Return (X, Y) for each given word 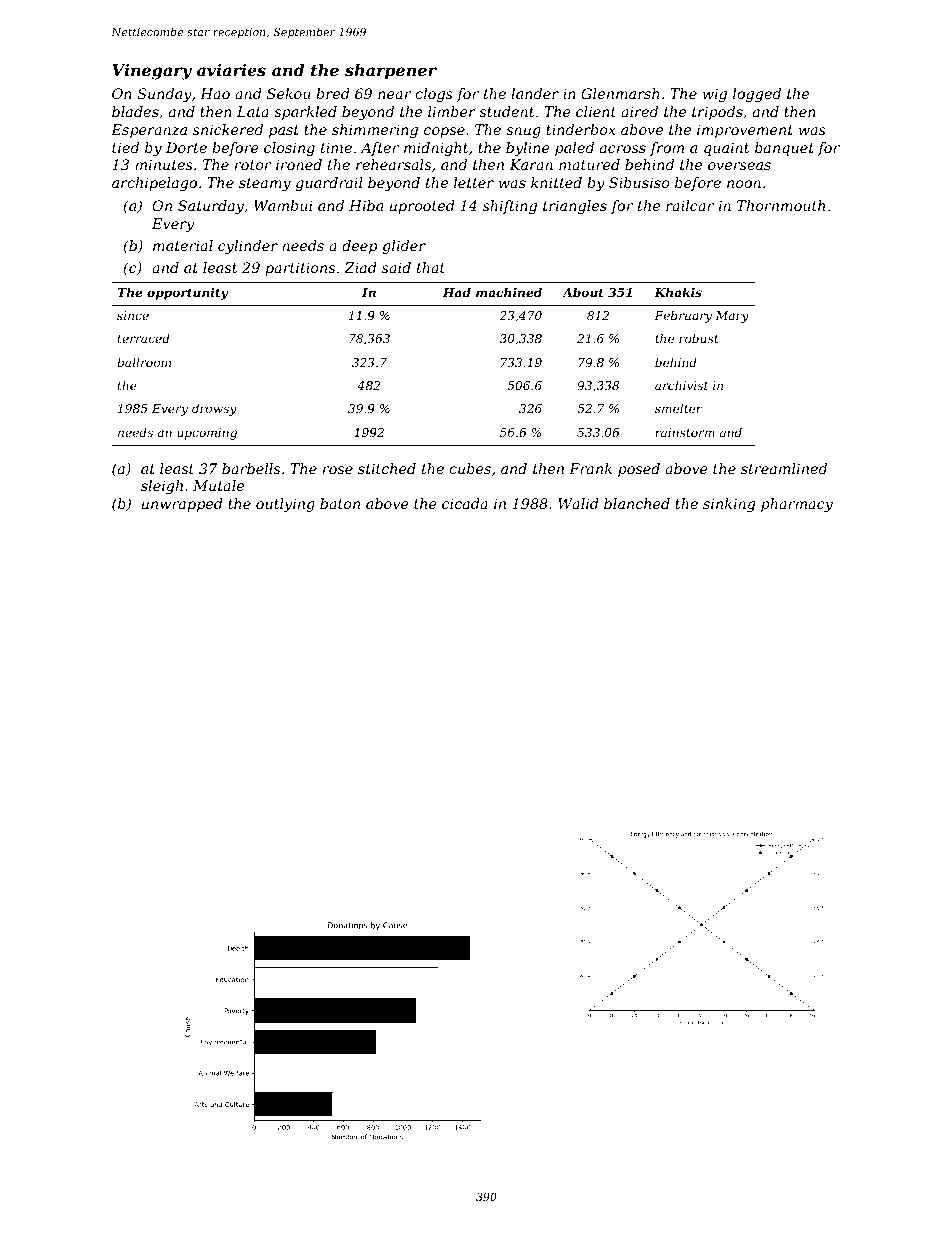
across (623, 149)
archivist (681, 385)
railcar (690, 205)
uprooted (422, 207)
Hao (215, 93)
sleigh (162, 487)
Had (457, 292)
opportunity (187, 293)
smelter (678, 408)
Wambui (283, 205)
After (379, 149)
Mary (732, 317)
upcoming (207, 434)
